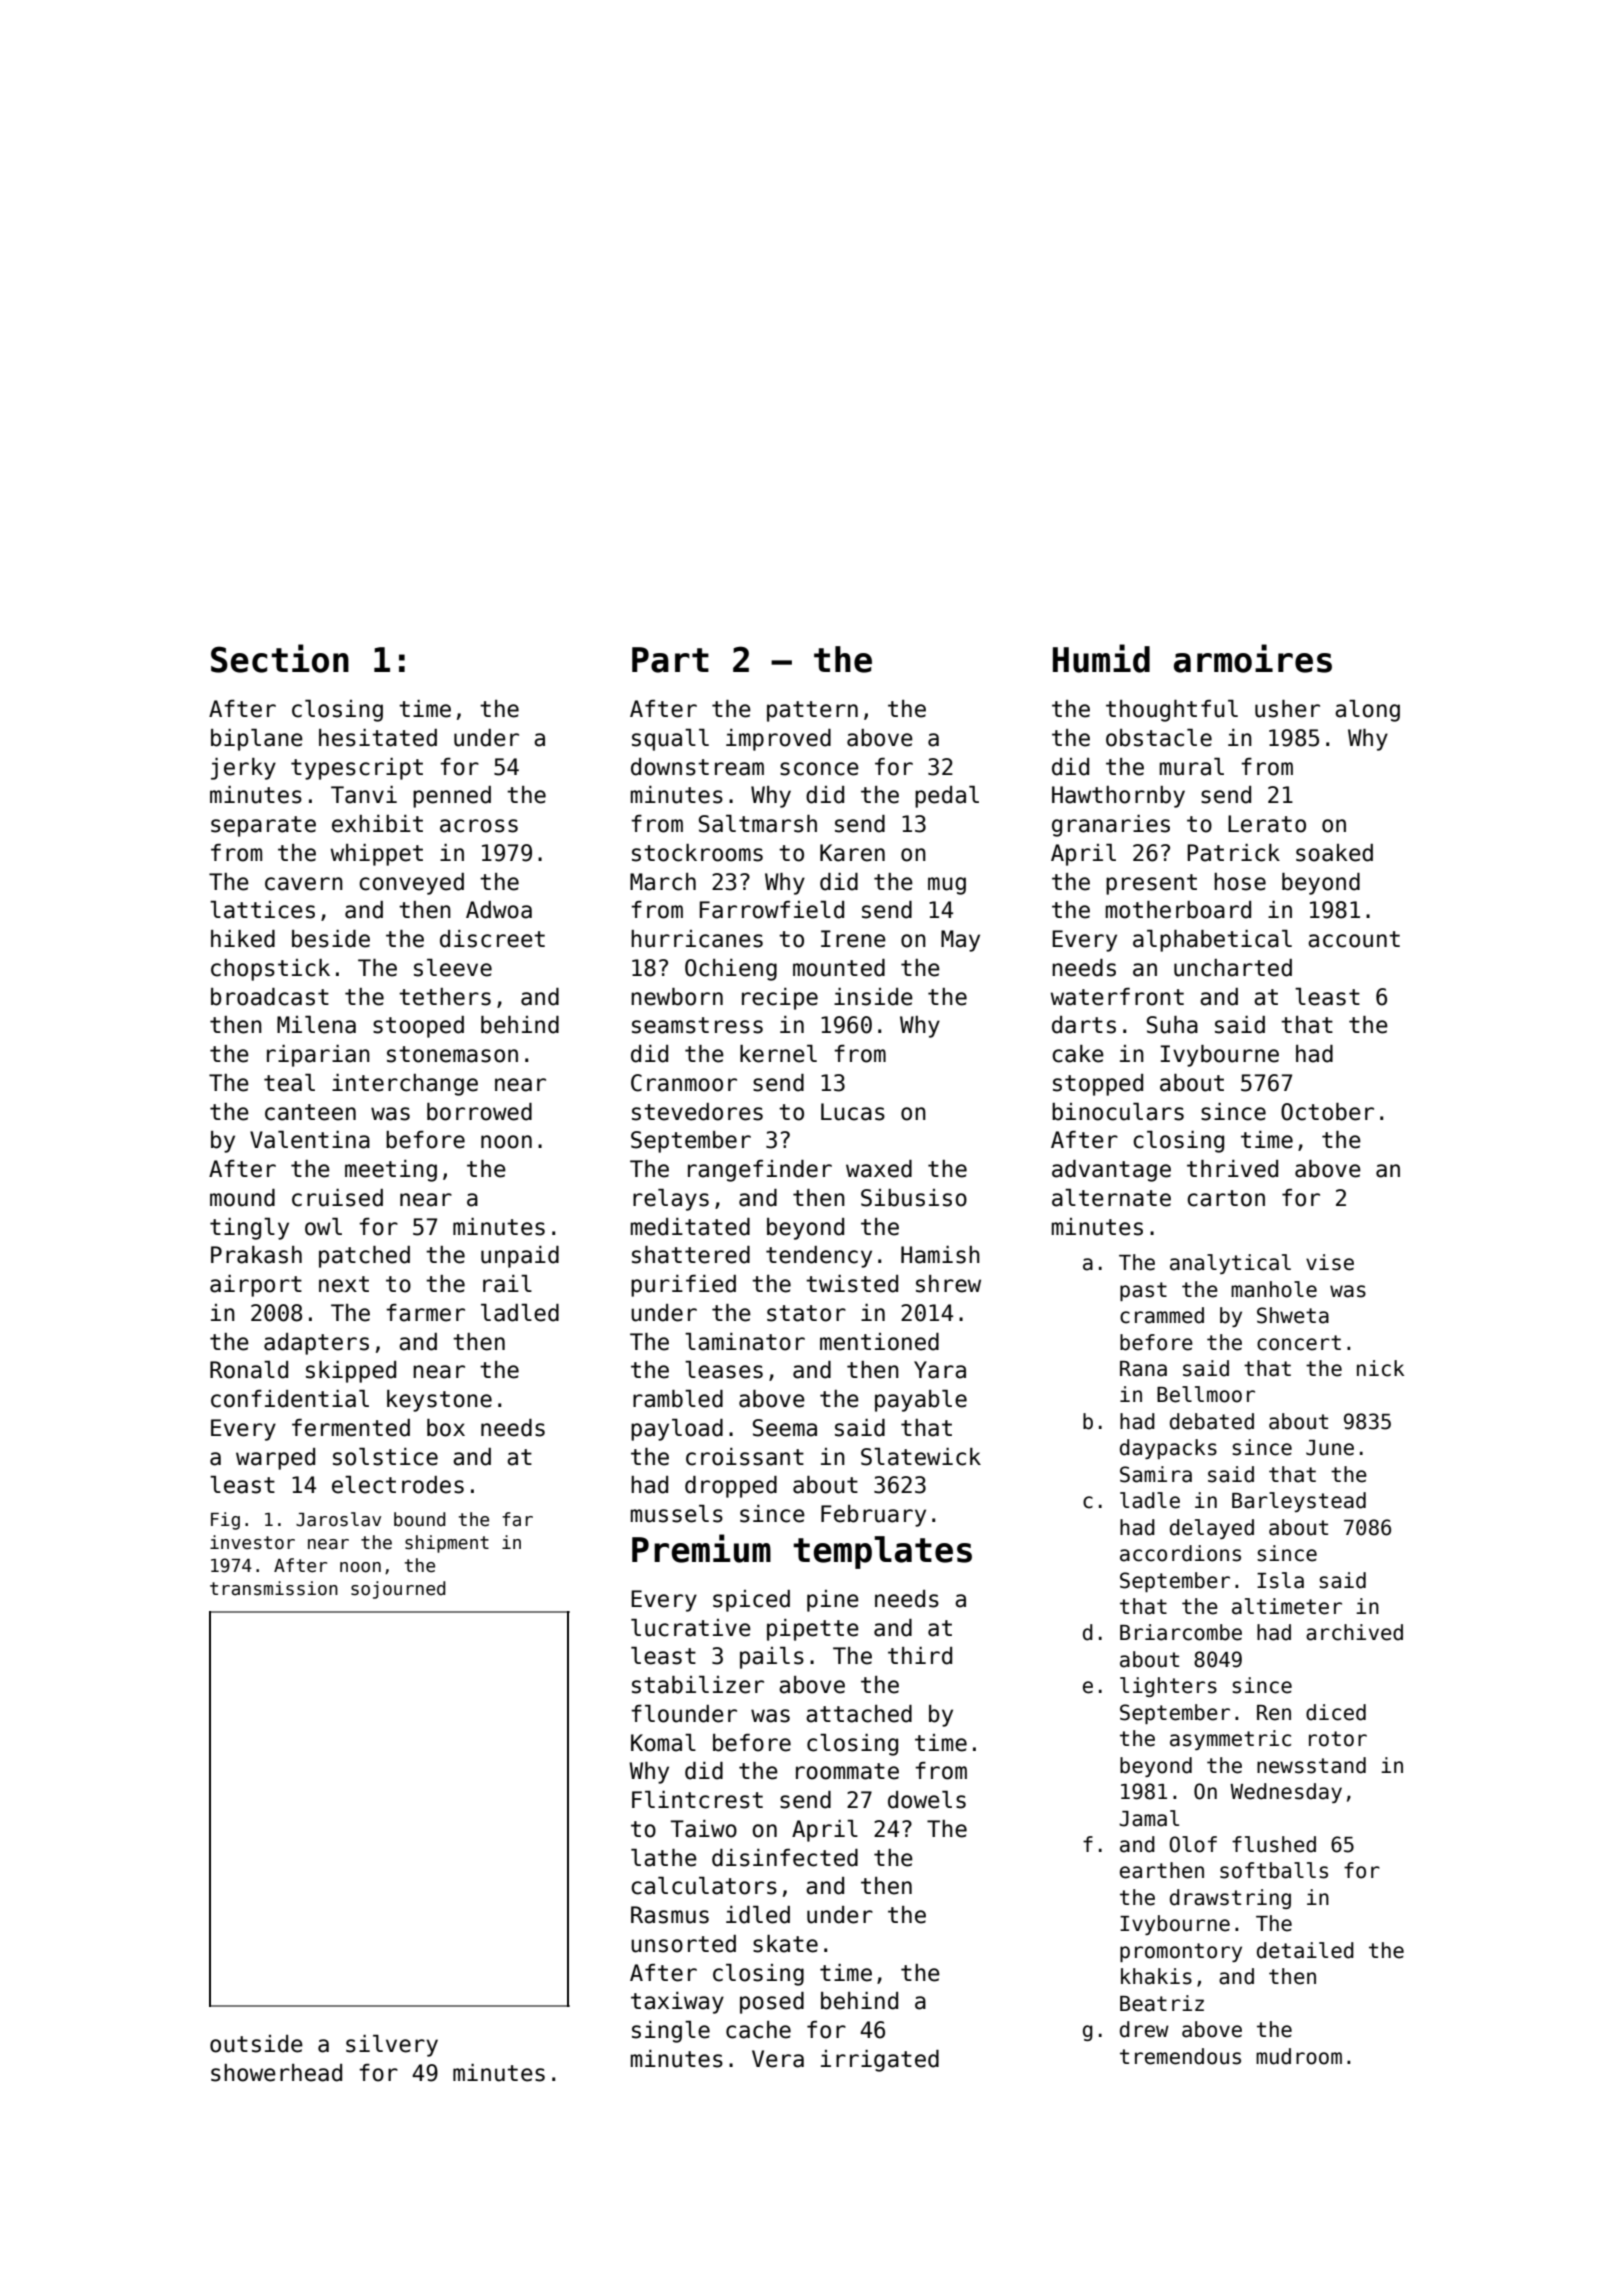 Image resolution: width=1620 pixels, height=2292 pixels. I want to click on Milena, so click(316, 1025).
